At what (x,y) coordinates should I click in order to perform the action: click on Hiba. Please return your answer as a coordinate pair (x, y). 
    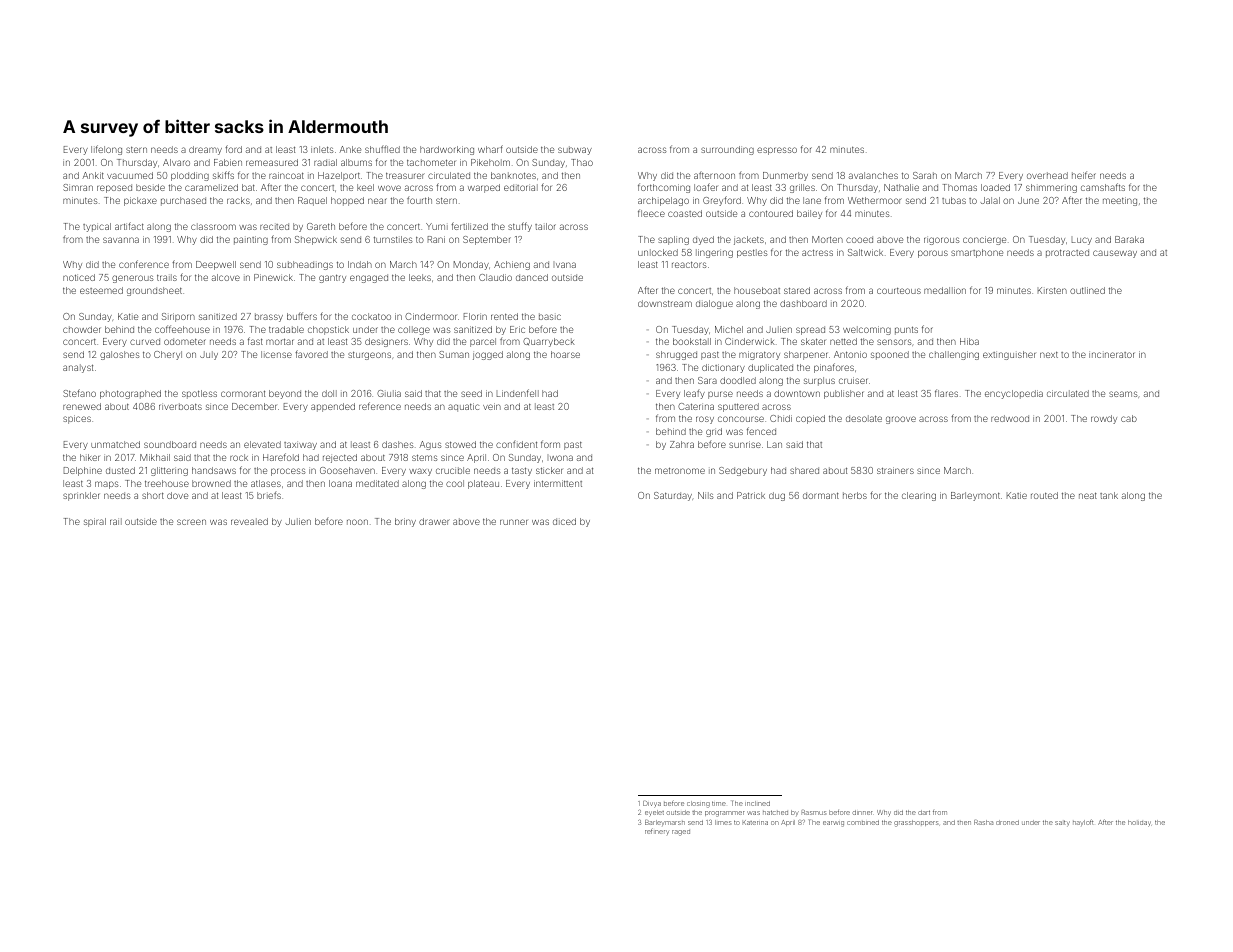
    Looking at the image, I should click on (969, 341).
